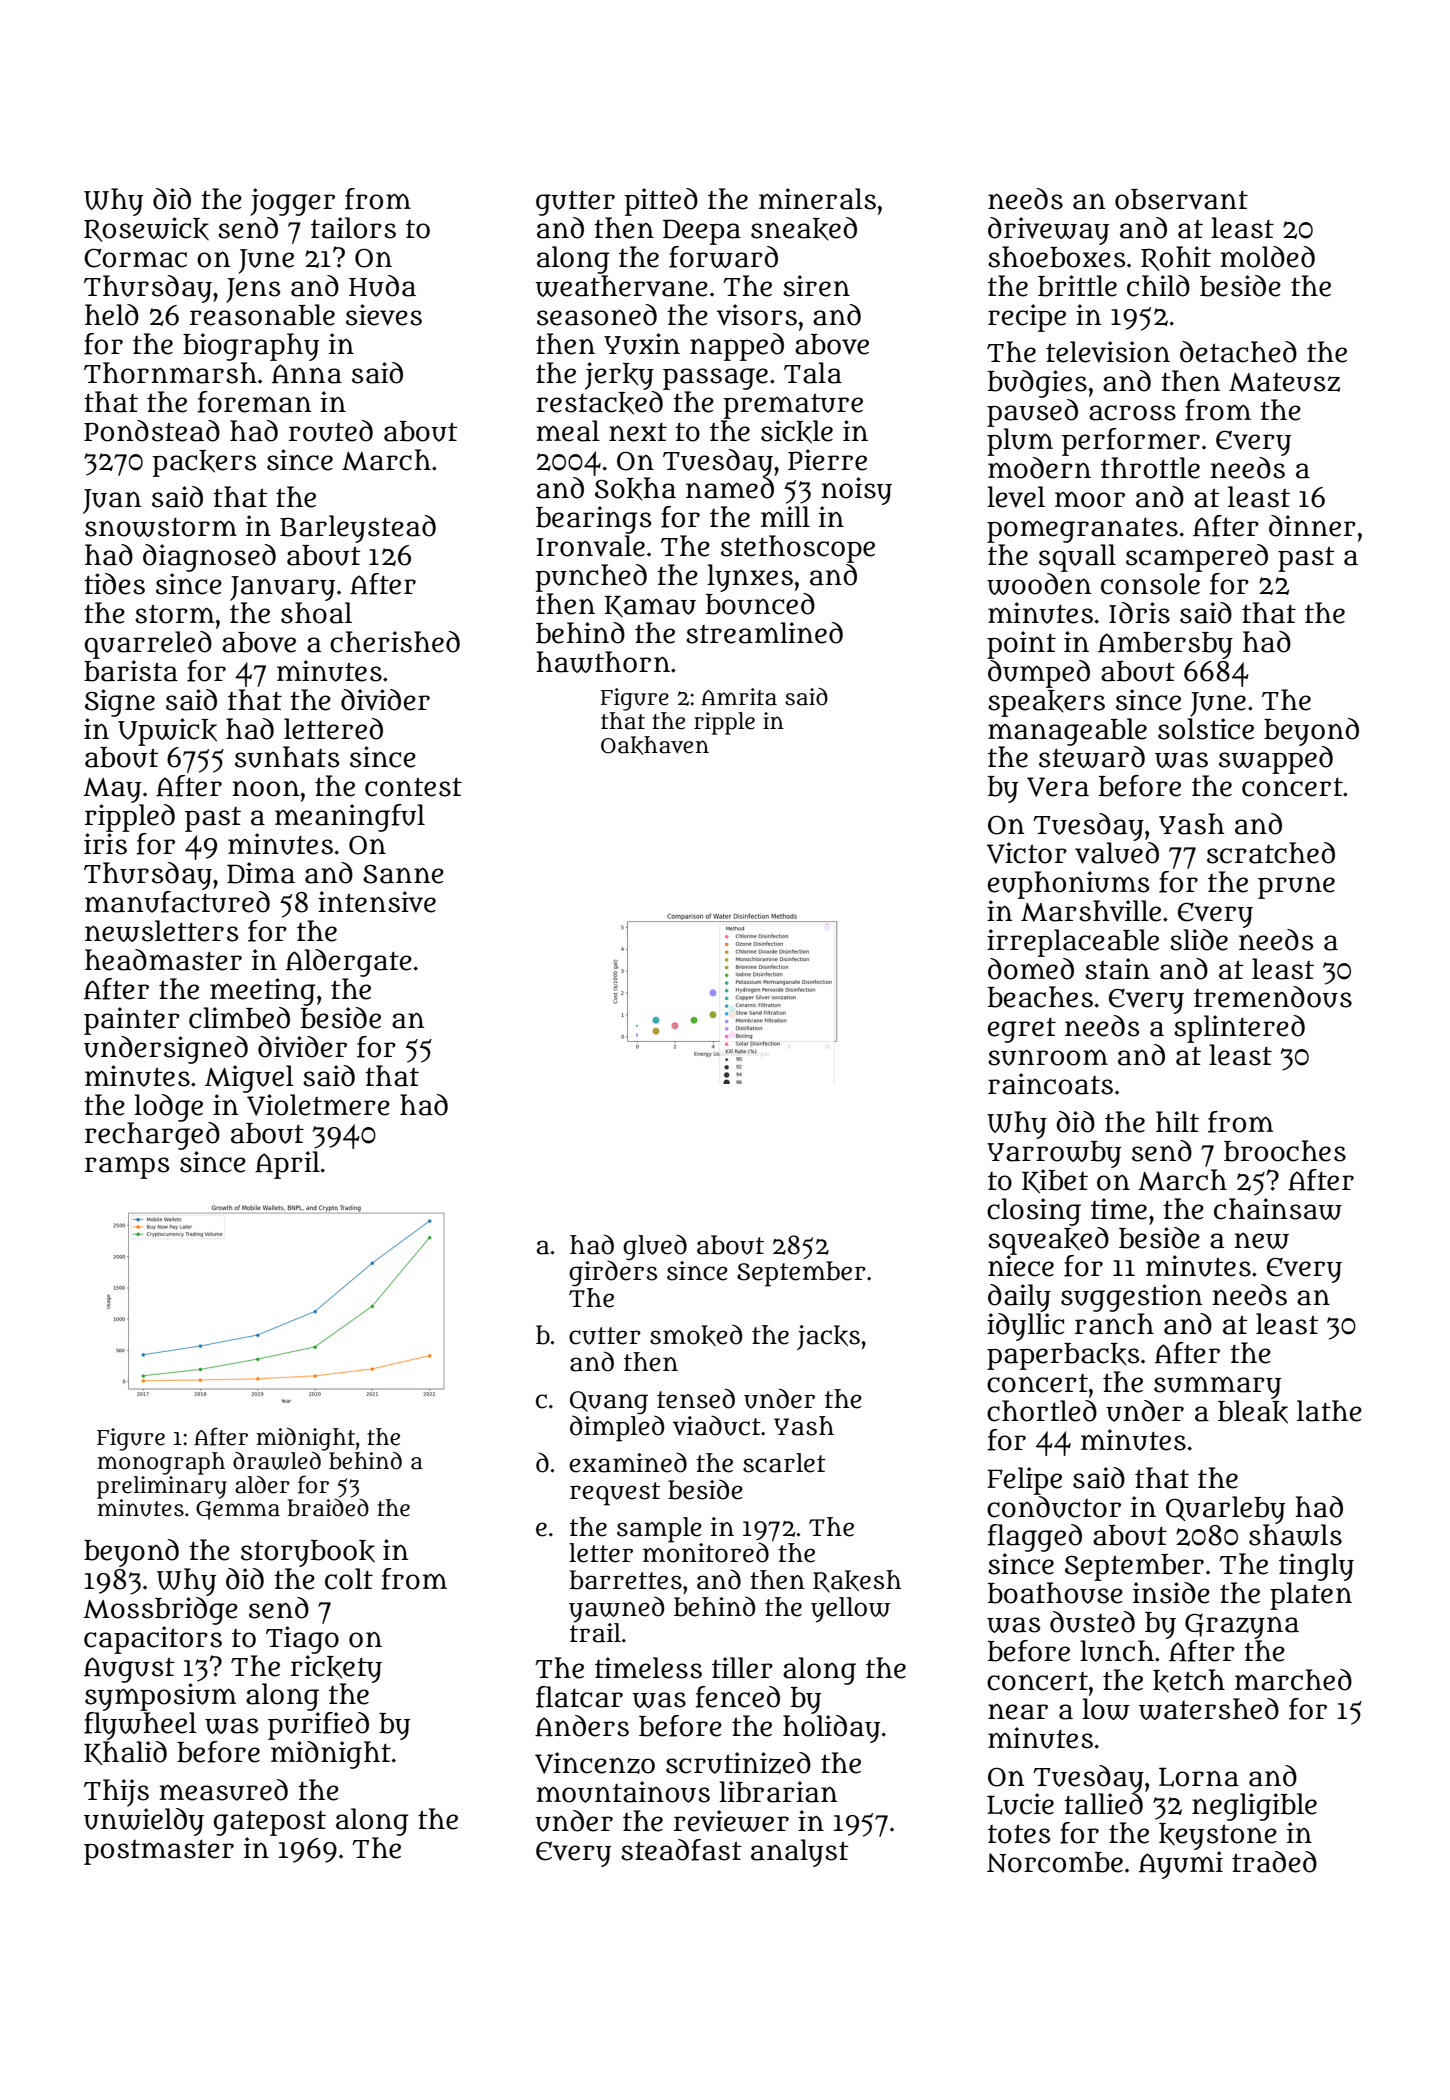  I want to click on observant, so click(1181, 199).
